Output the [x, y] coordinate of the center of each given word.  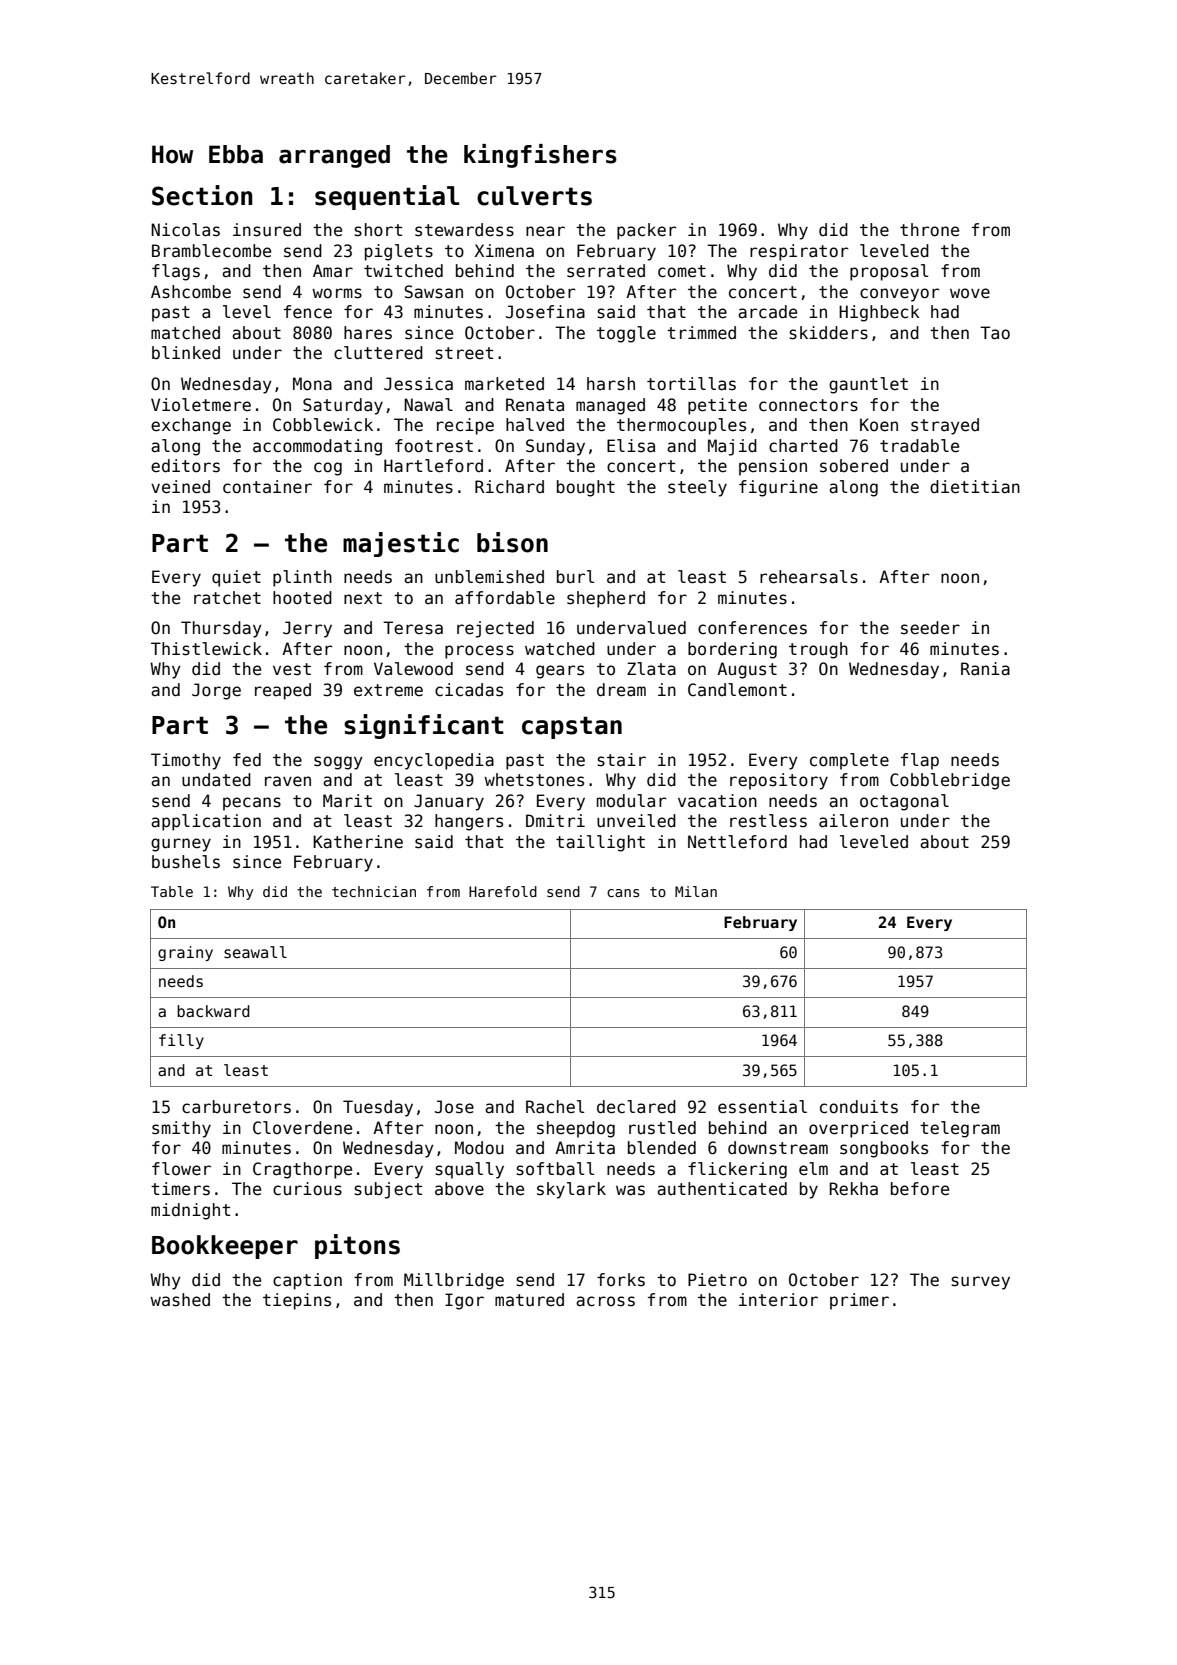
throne [929, 230]
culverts [534, 196]
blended [662, 1148]
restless [768, 821]
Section [202, 195]
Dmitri [555, 820]
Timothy [186, 761]
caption [307, 1281]
